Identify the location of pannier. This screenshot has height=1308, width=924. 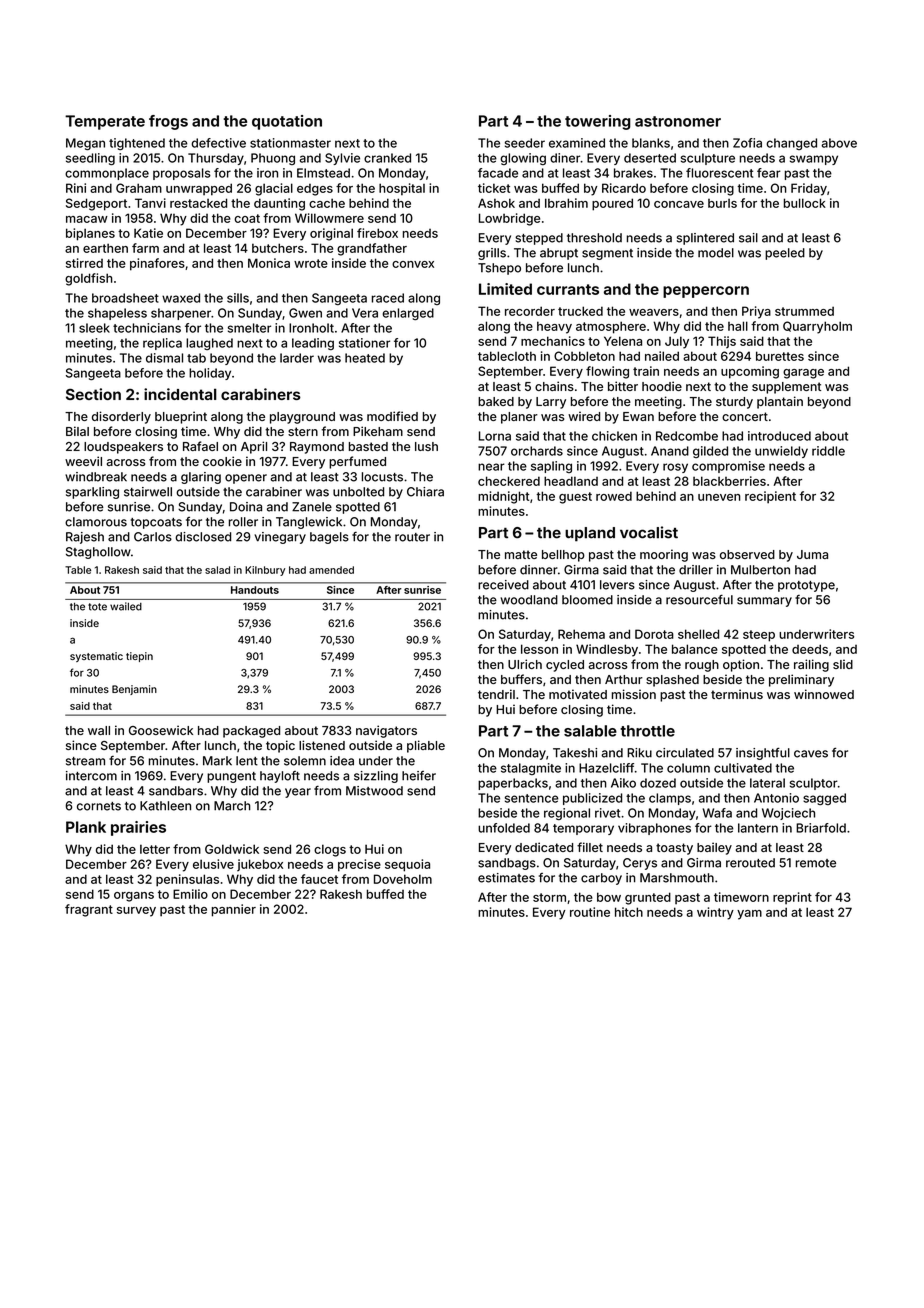
(234, 910).
